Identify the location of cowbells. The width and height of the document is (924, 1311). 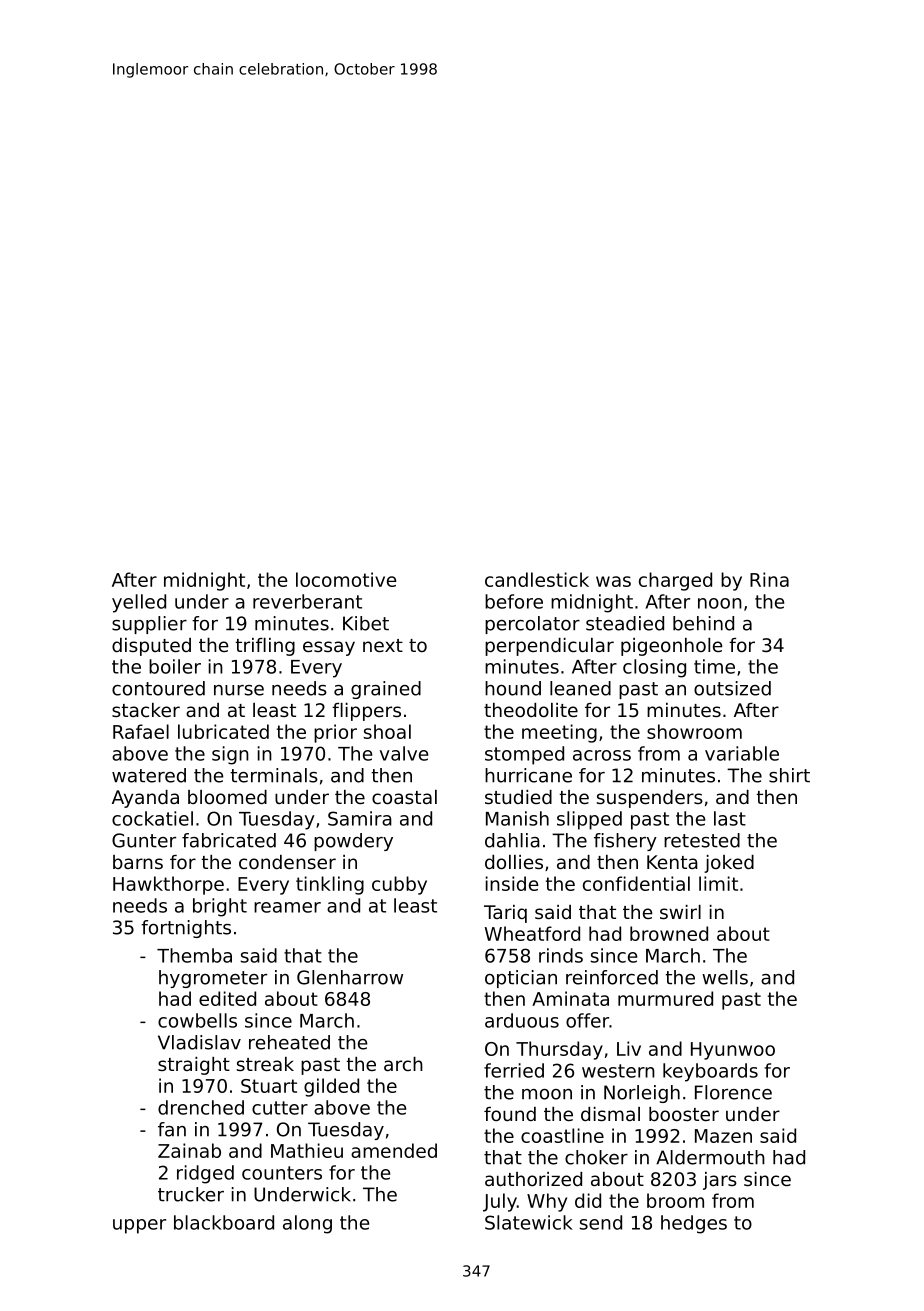
(197, 1020).
